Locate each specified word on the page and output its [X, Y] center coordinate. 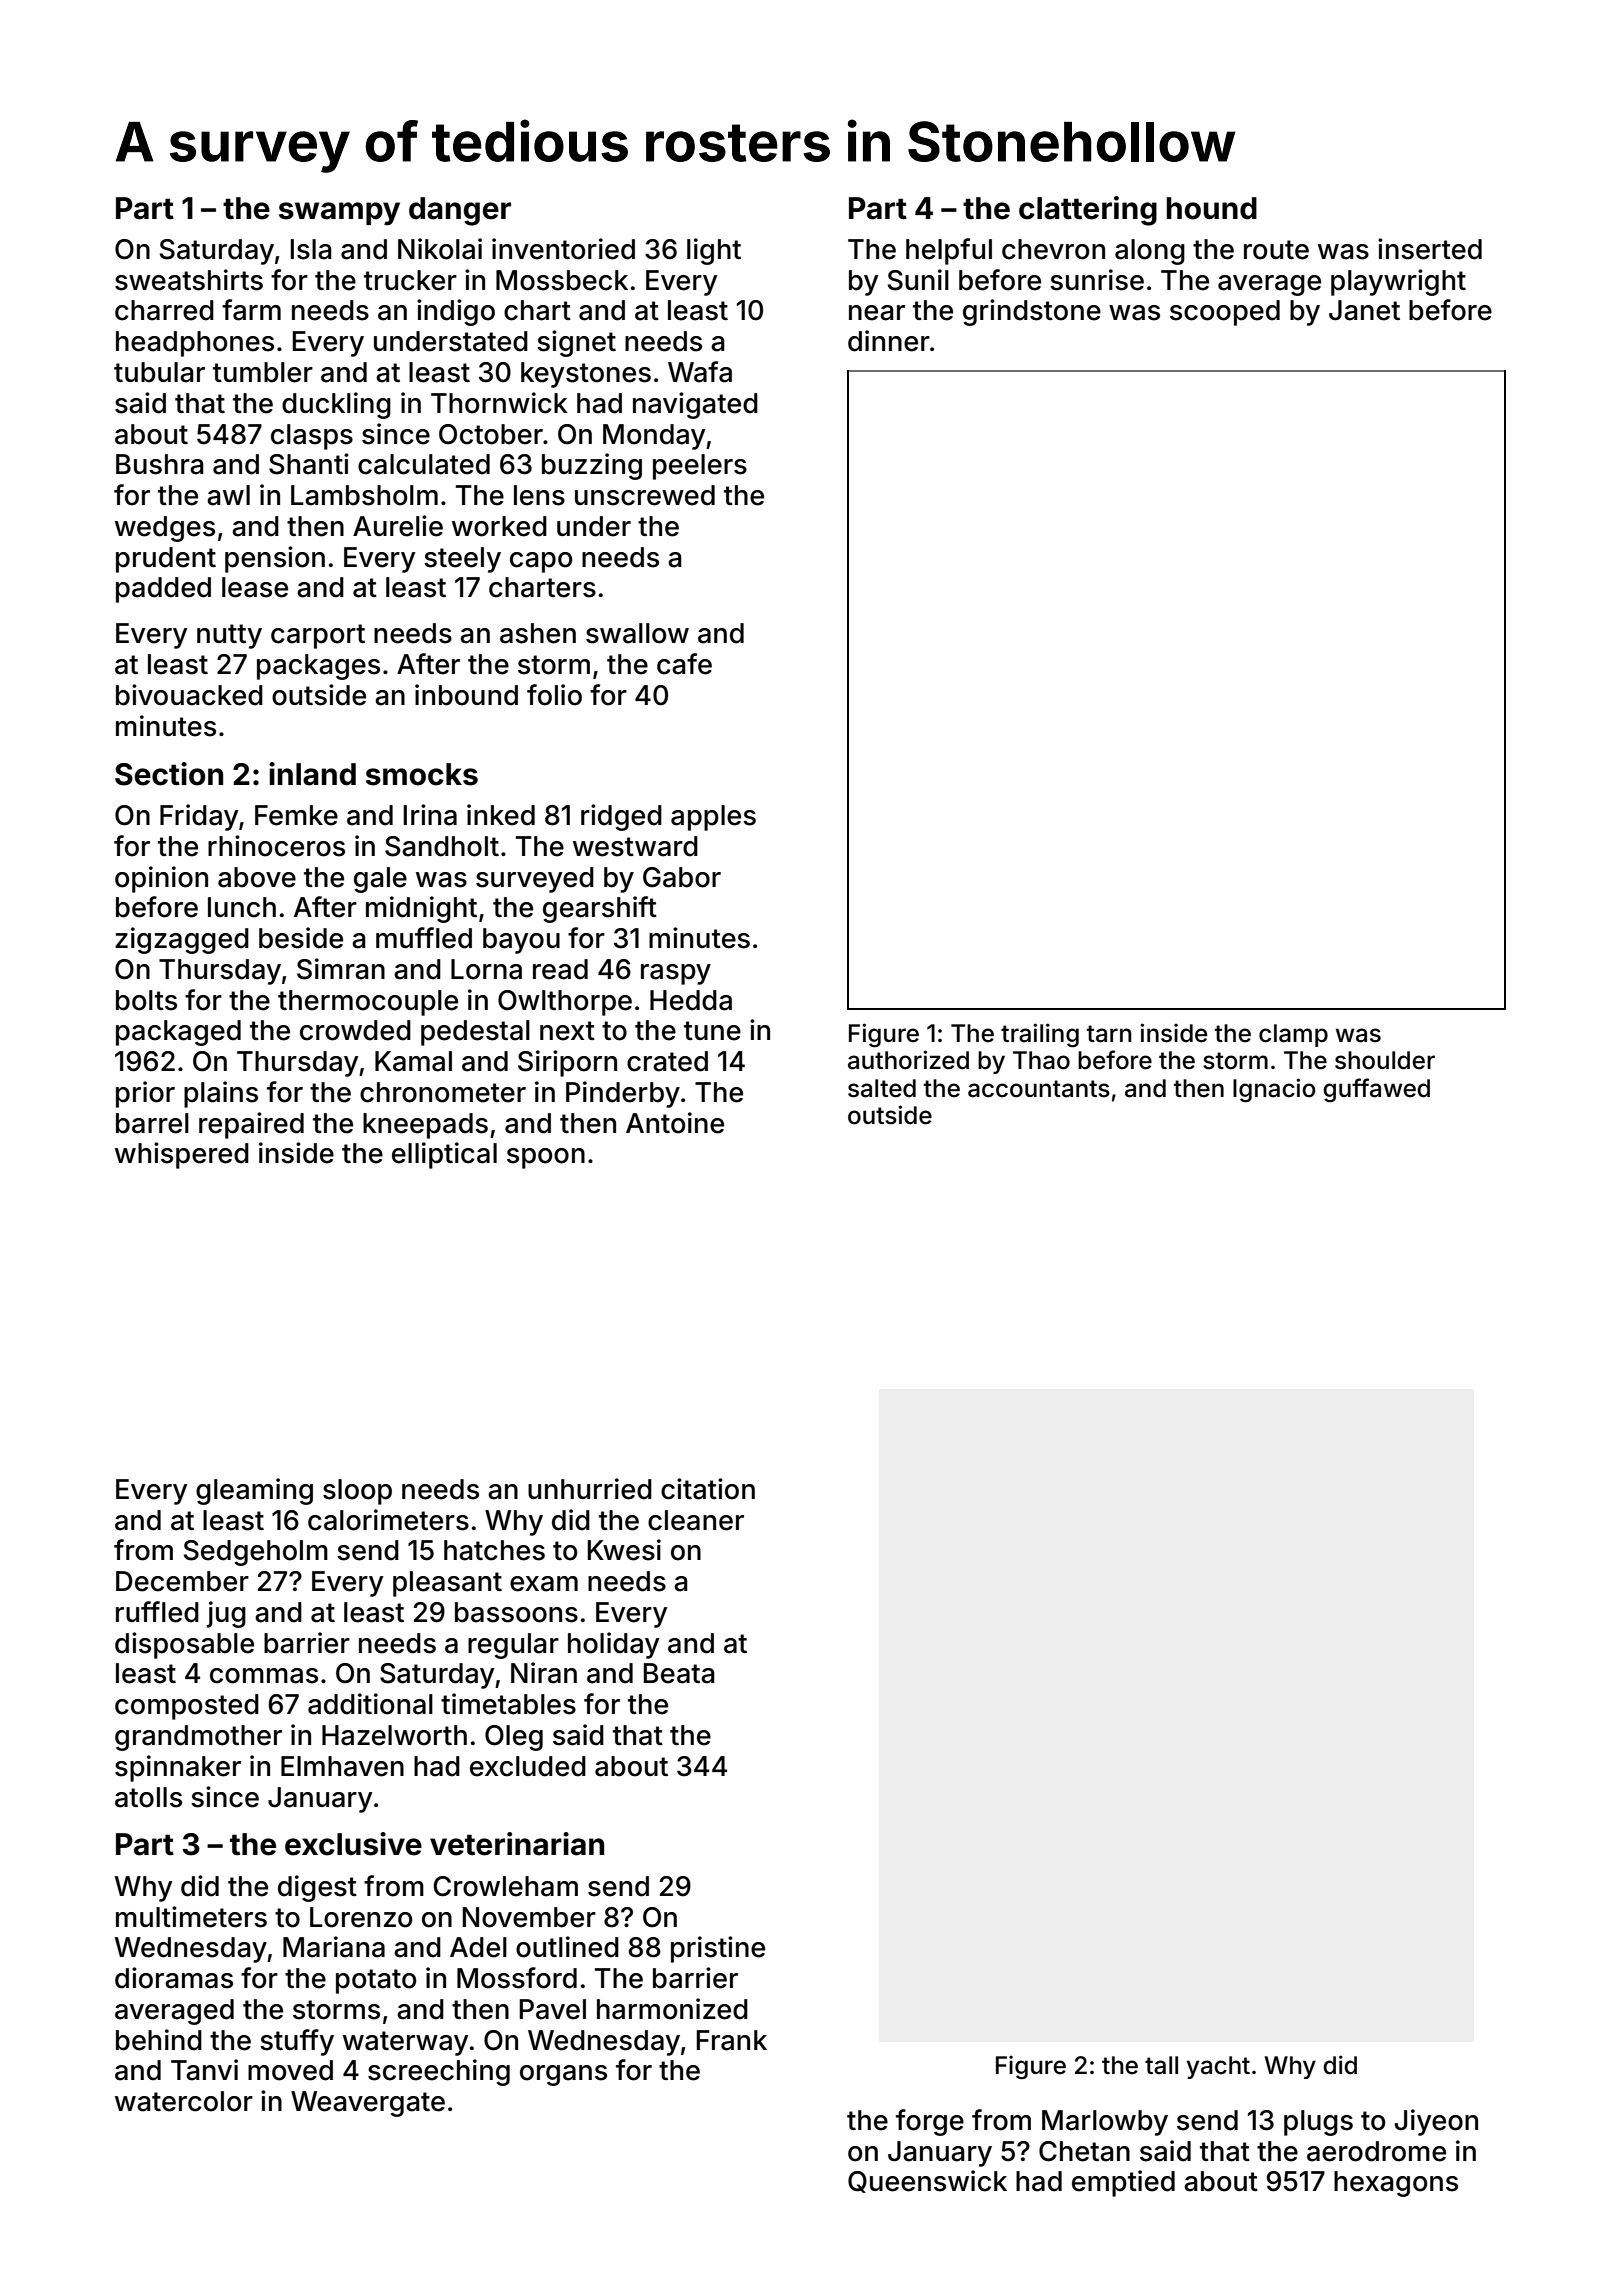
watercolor [184, 2101]
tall [1161, 2065]
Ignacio [1274, 1090]
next [567, 1031]
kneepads [425, 1126]
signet [576, 343]
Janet [1364, 310]
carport [318, 636]
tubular [159, 372]
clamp [1293, 1035]
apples [713, 818]
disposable [184, 1645]
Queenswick [927, 2181]
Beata [679, 1673]
